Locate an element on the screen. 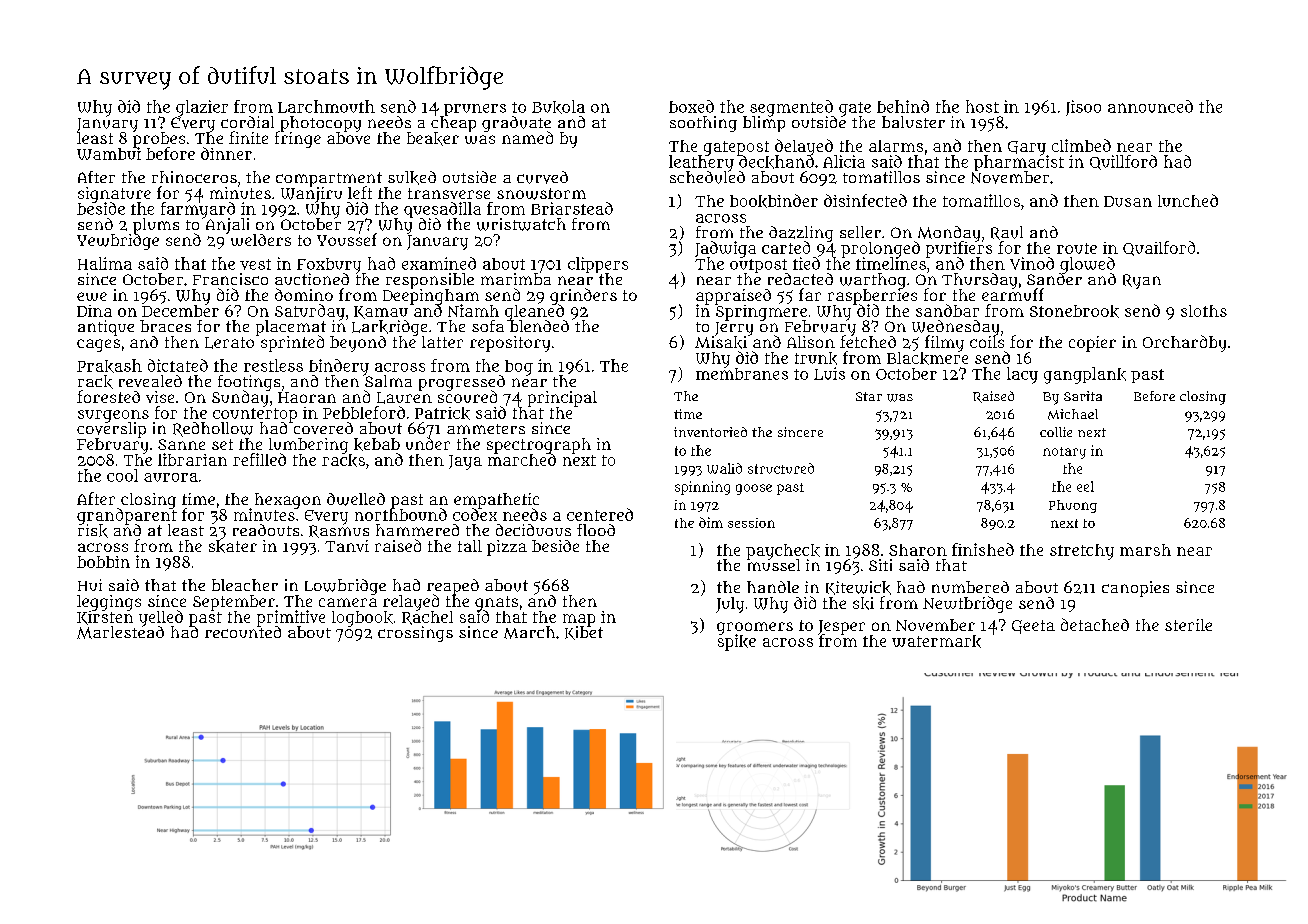  auctioned is located at coordinates (312, 279).
